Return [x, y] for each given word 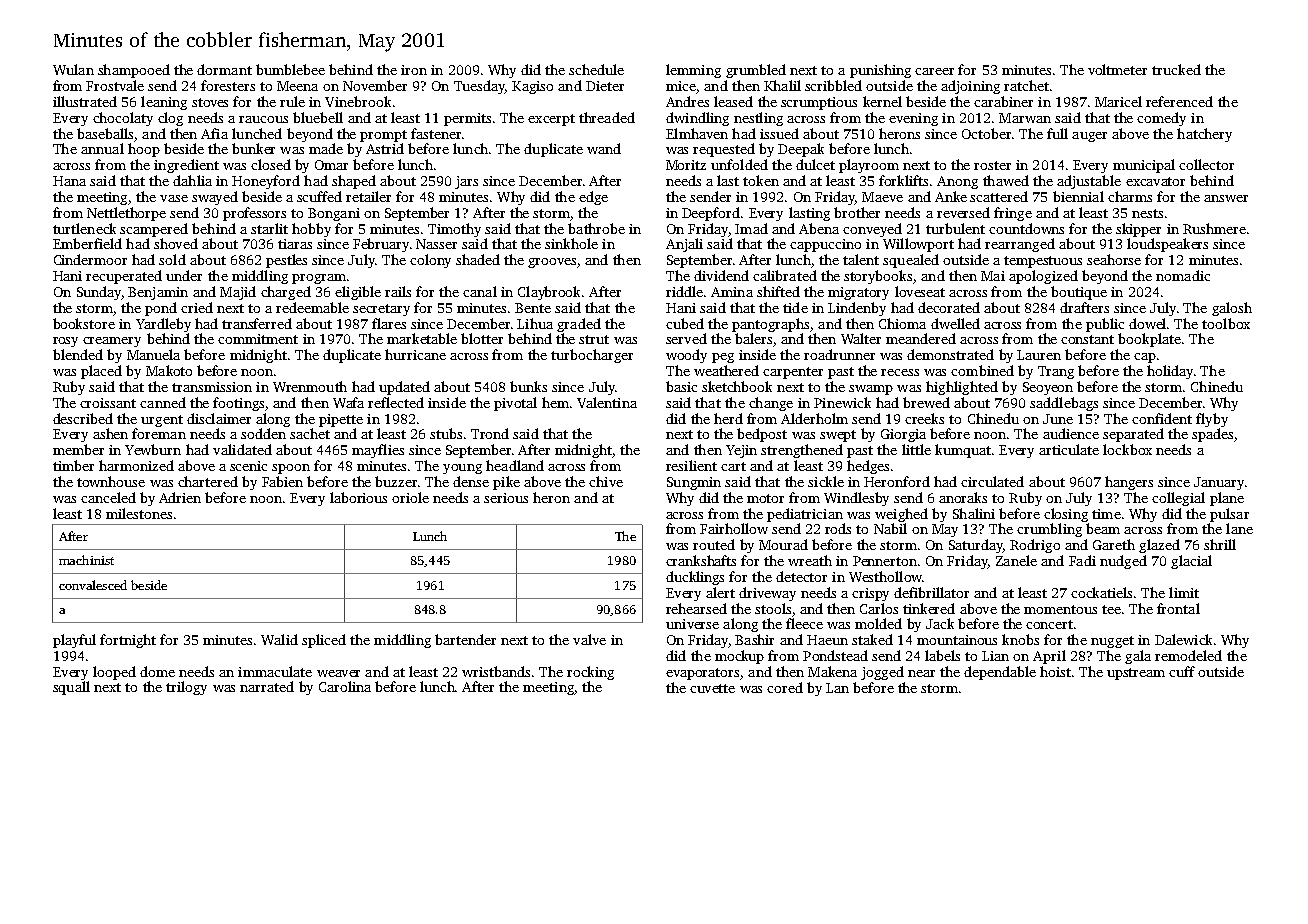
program [319, 279]
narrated [267, 686]
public [1105, 325]
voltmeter [1117, 69]
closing [1066, 515]
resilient [691, 465]
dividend [721, 275]
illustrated [85, 101]
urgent [162, 421]
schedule [596, 69]
